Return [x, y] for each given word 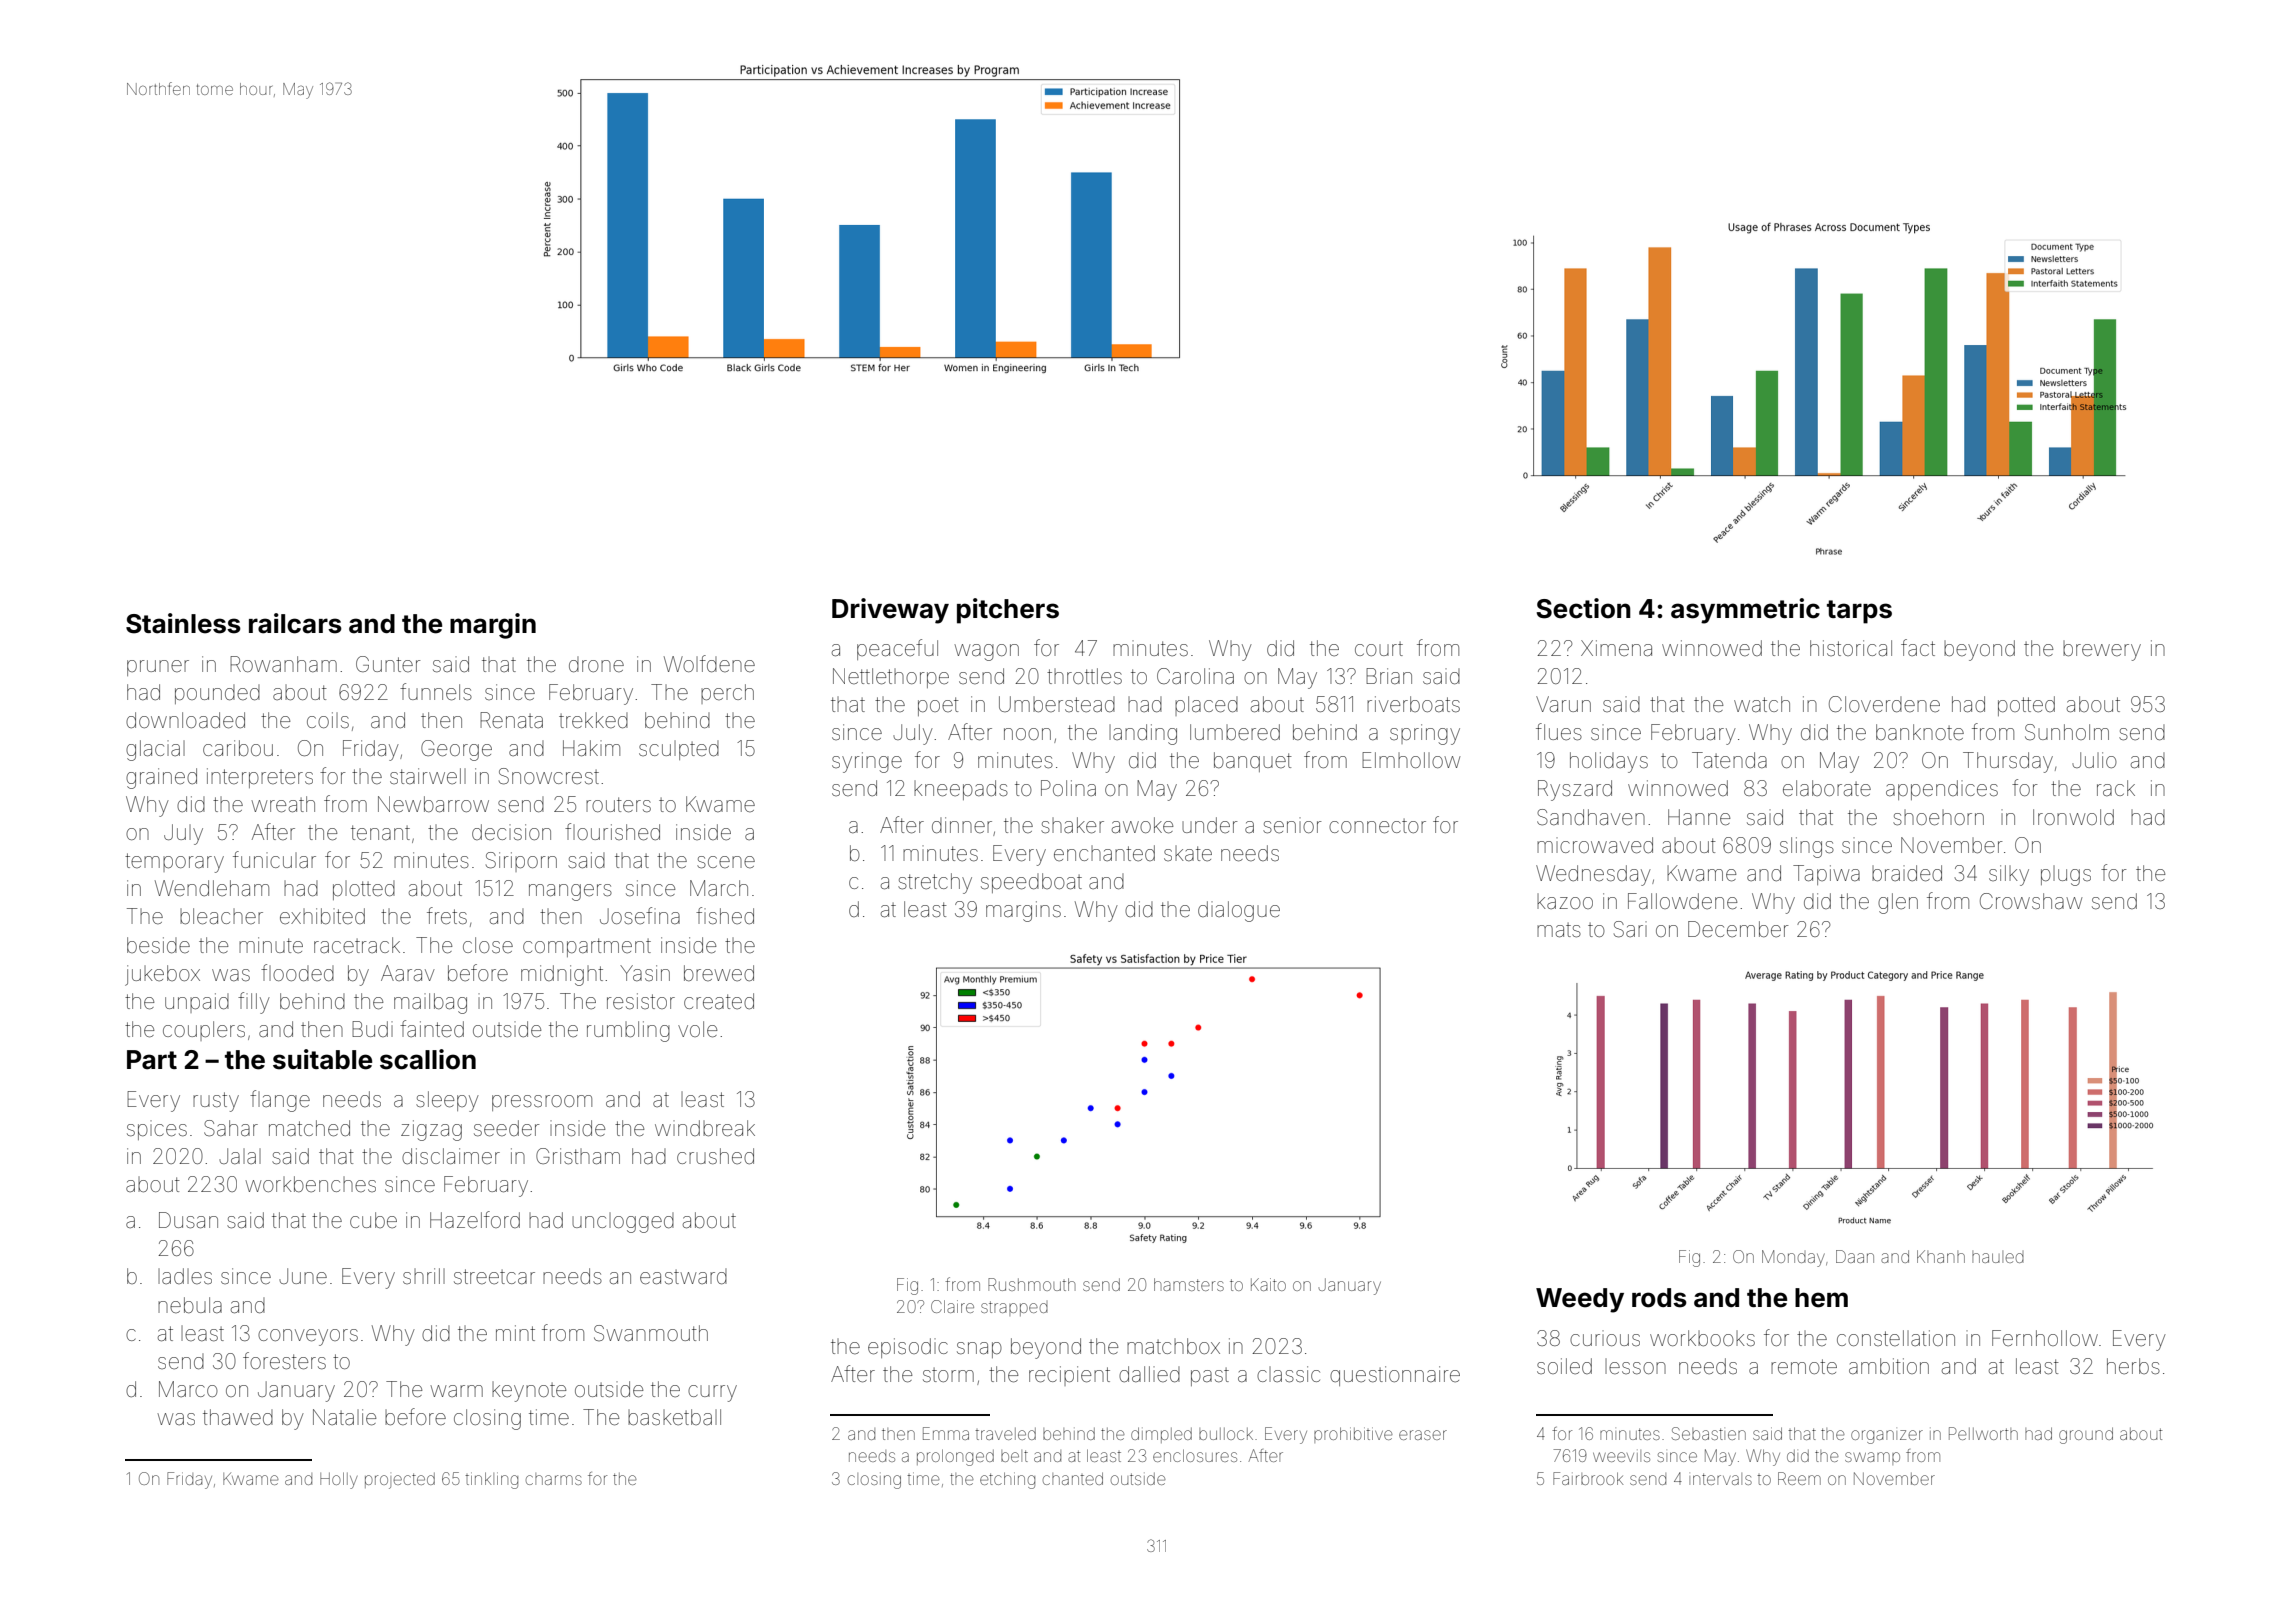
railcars [295, 623]
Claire [952, 1306]
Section [1583, 608]
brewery [2102, 651]
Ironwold [2073, 817]
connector [1377, 826]
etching [1007, 1480]
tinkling [491, 1480]
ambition [1889, 1366]
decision [511, 832]
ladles [185, 1276]
